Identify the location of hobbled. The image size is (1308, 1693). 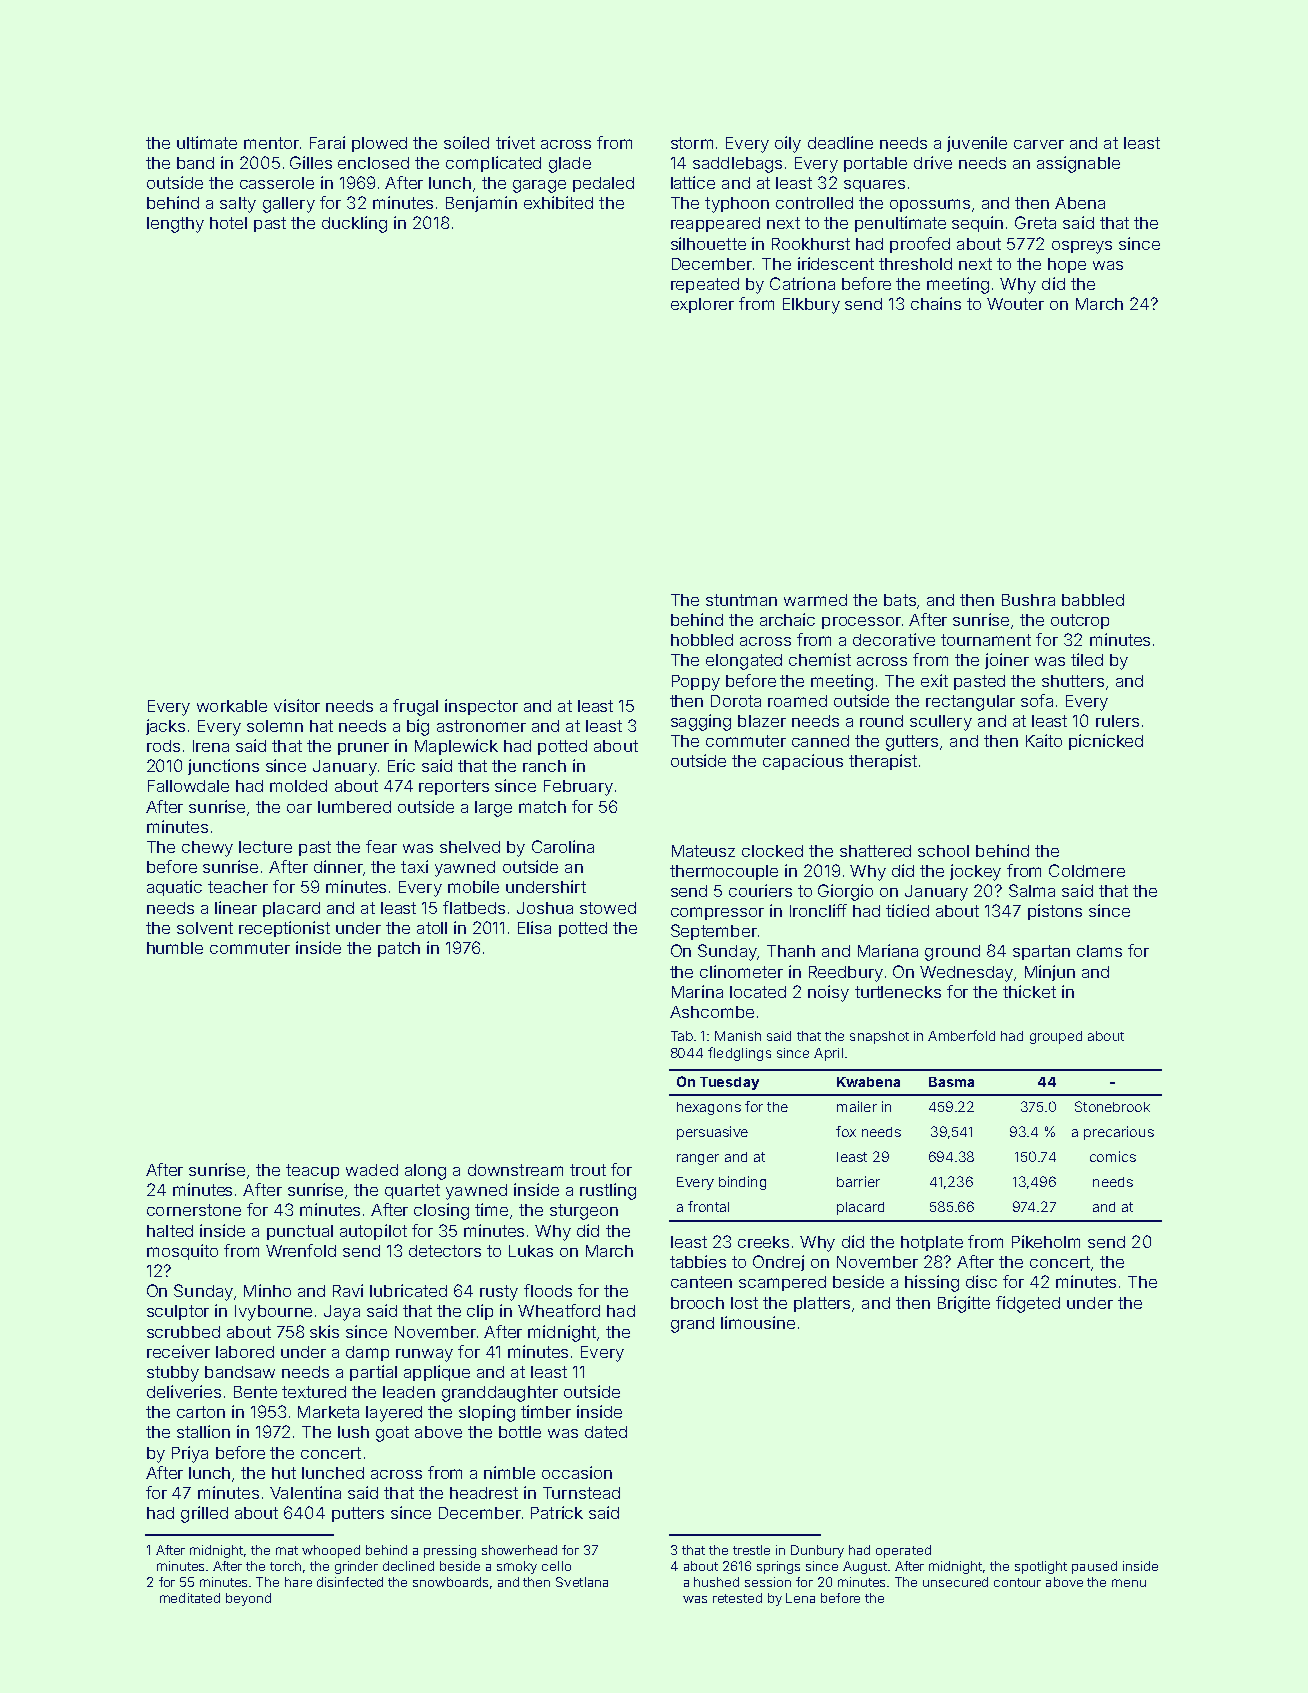
(702, 640).
